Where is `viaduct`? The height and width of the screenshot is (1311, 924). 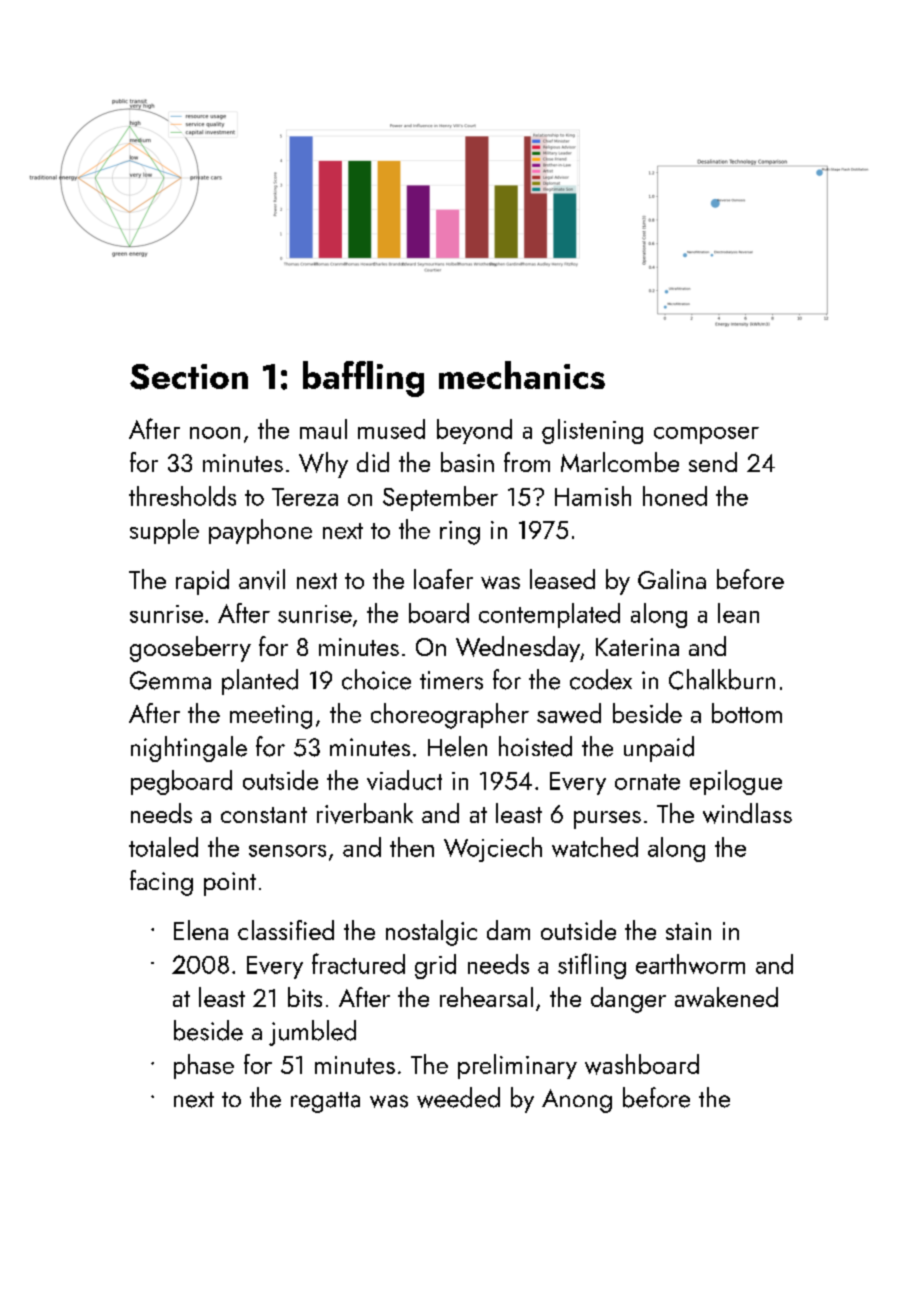 viaduct is located at coordinates (404, 780).
